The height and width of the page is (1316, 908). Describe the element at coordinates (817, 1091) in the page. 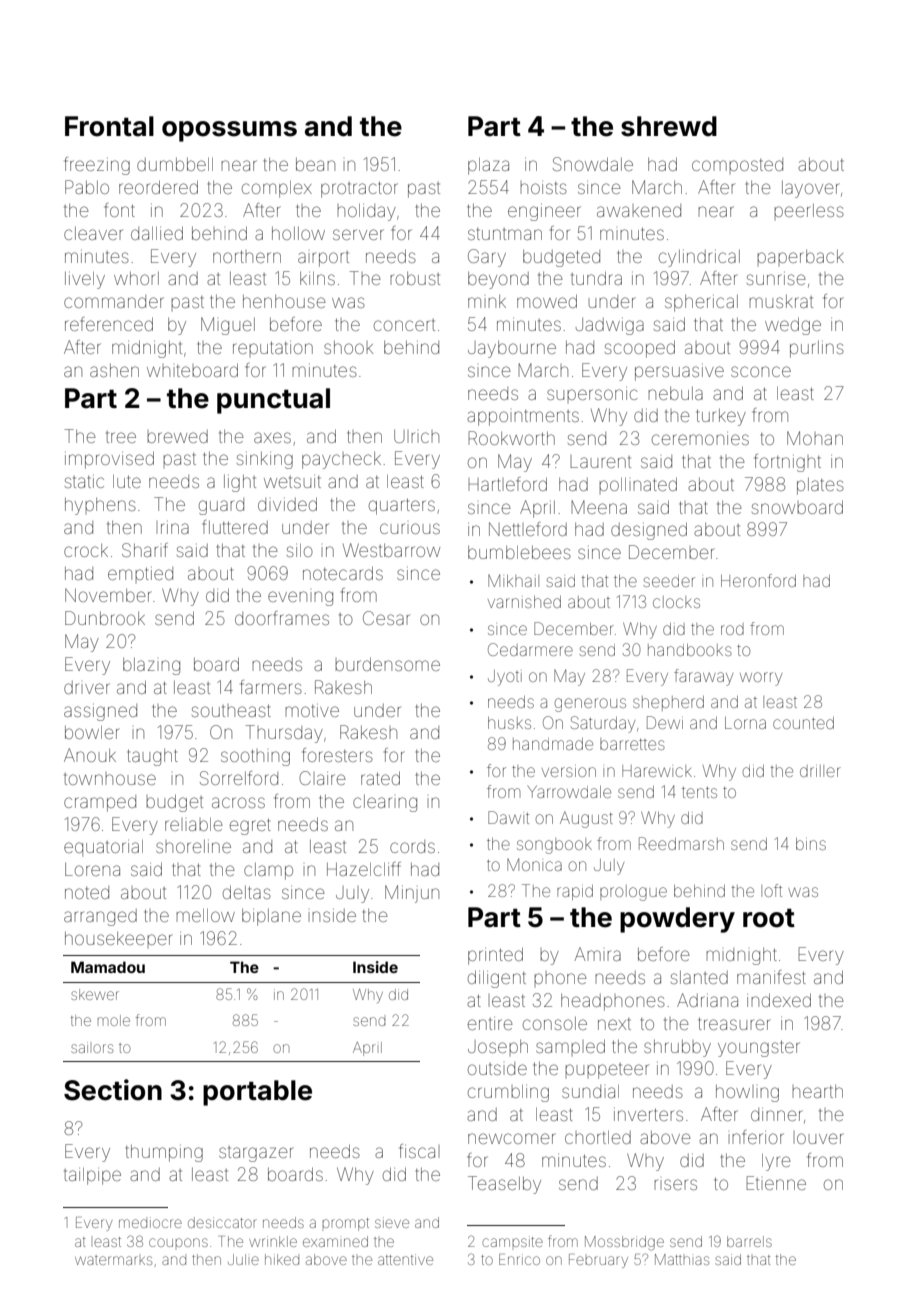

I see `hearth` at that location.
